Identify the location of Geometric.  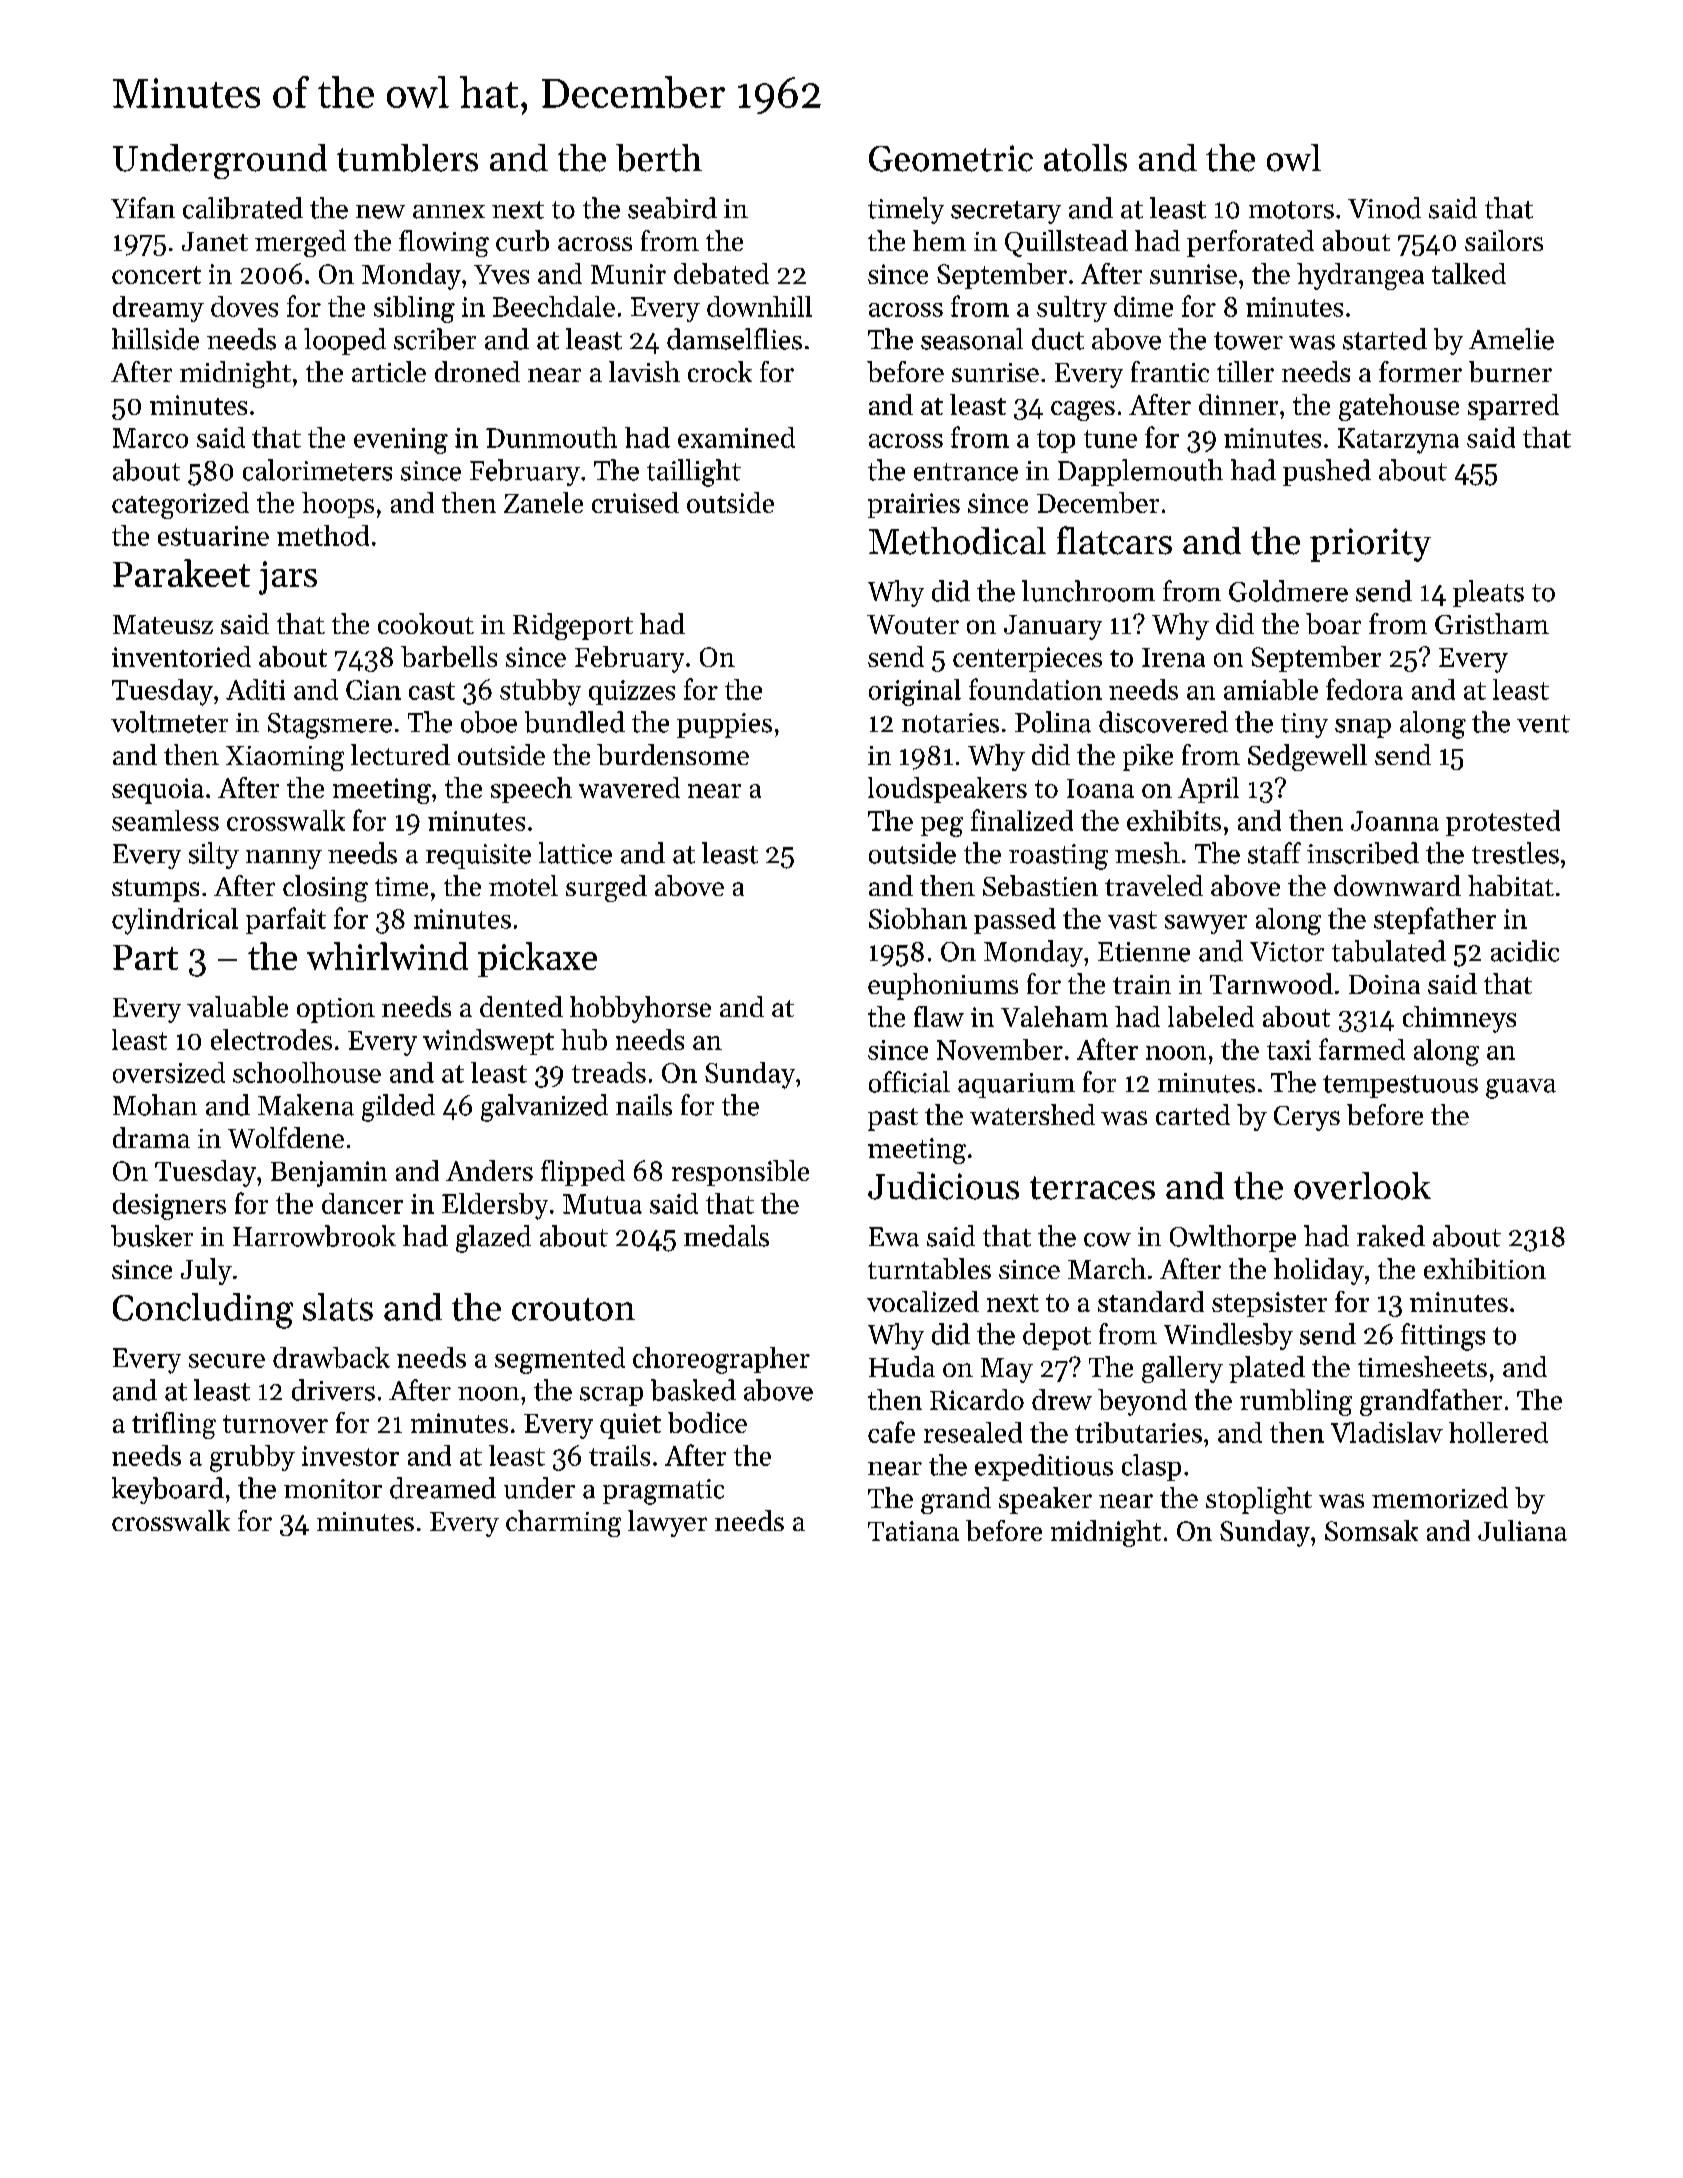
(951, 158).
